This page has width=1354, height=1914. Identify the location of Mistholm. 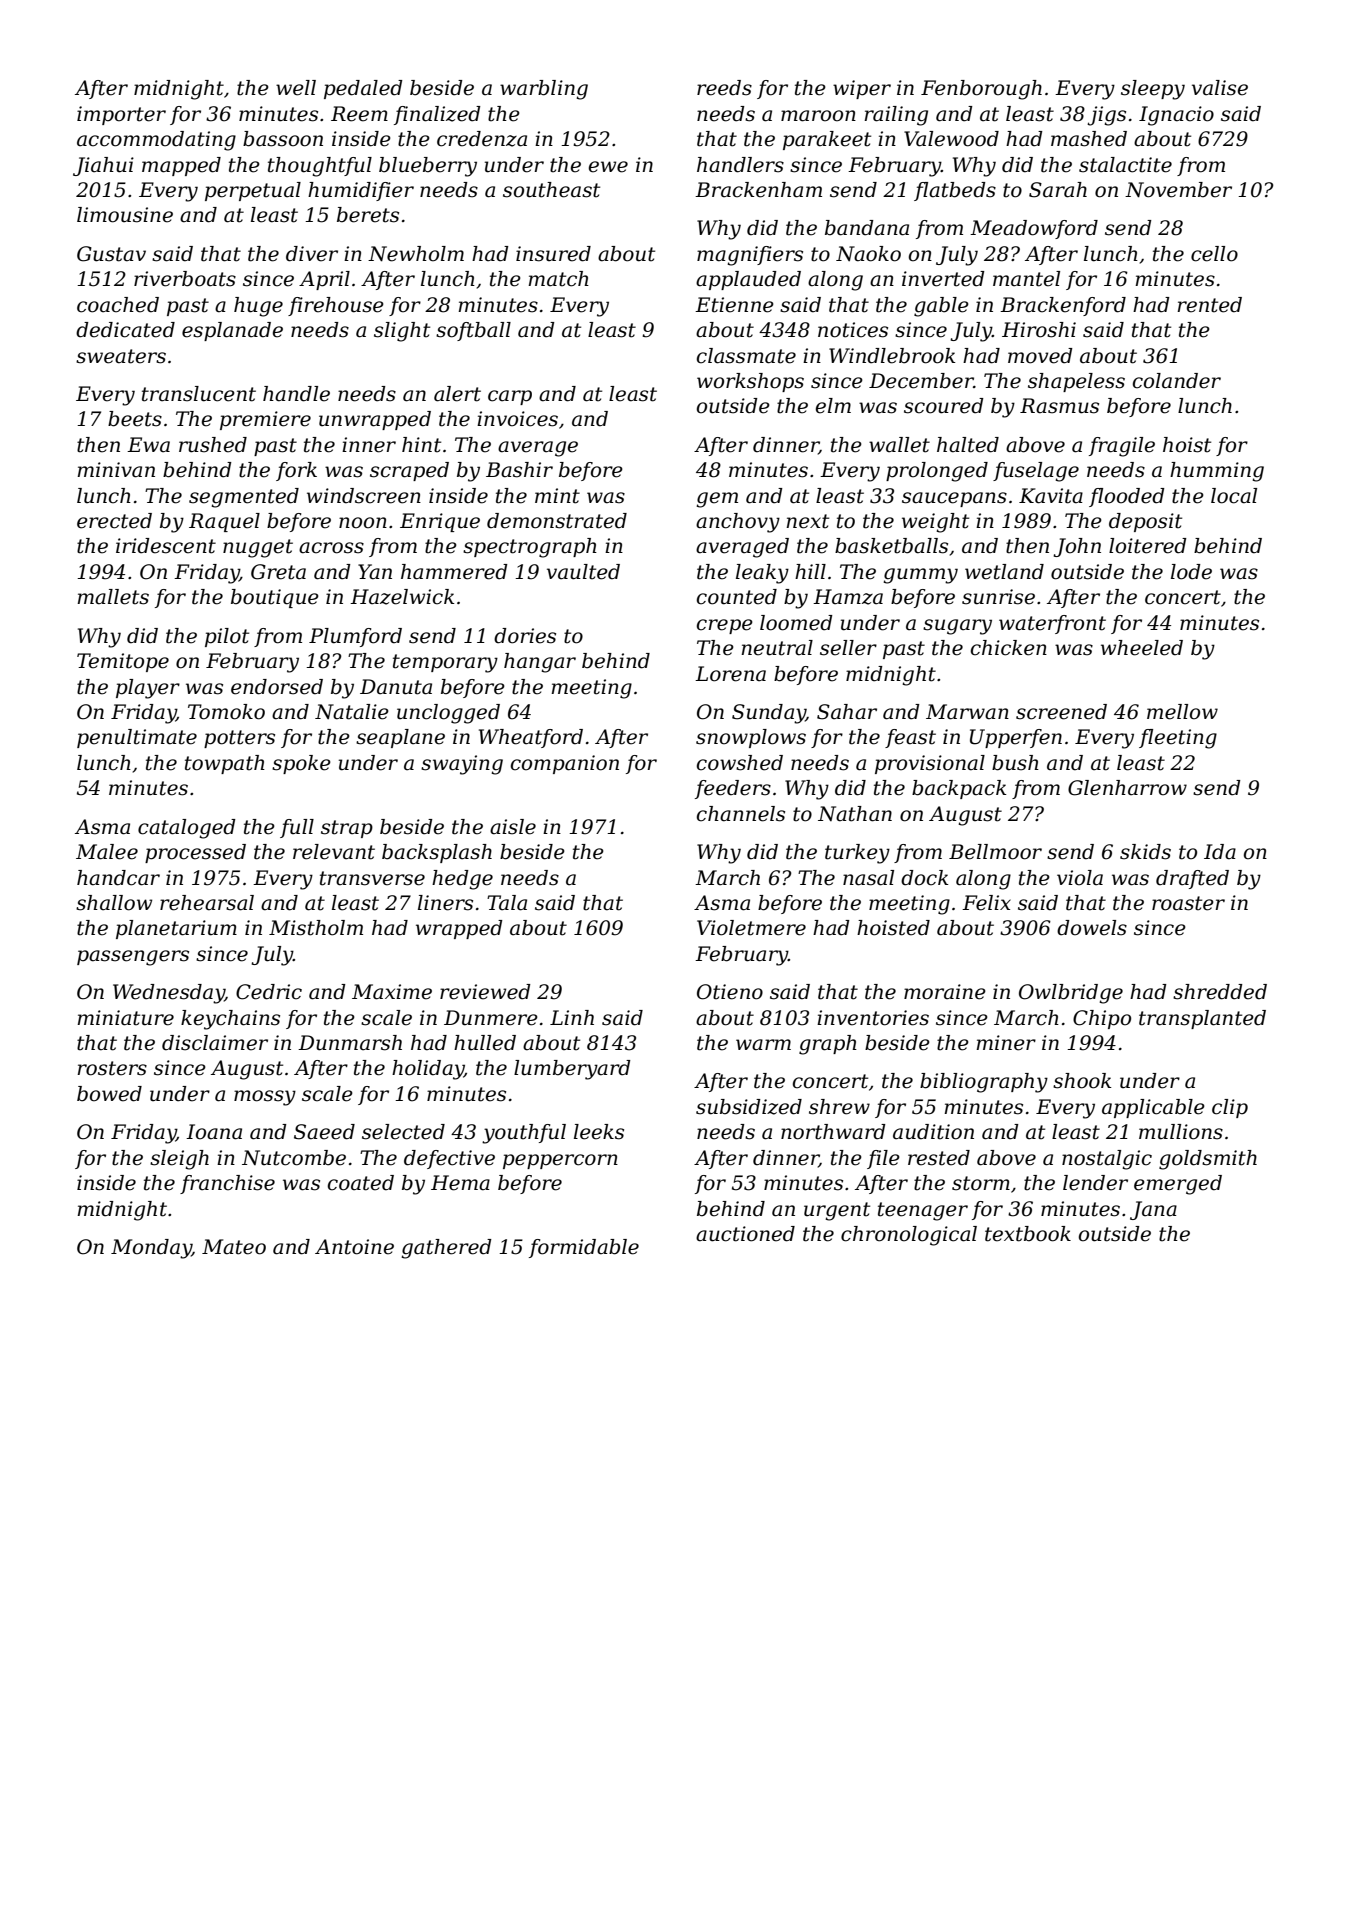
(316, 928).
